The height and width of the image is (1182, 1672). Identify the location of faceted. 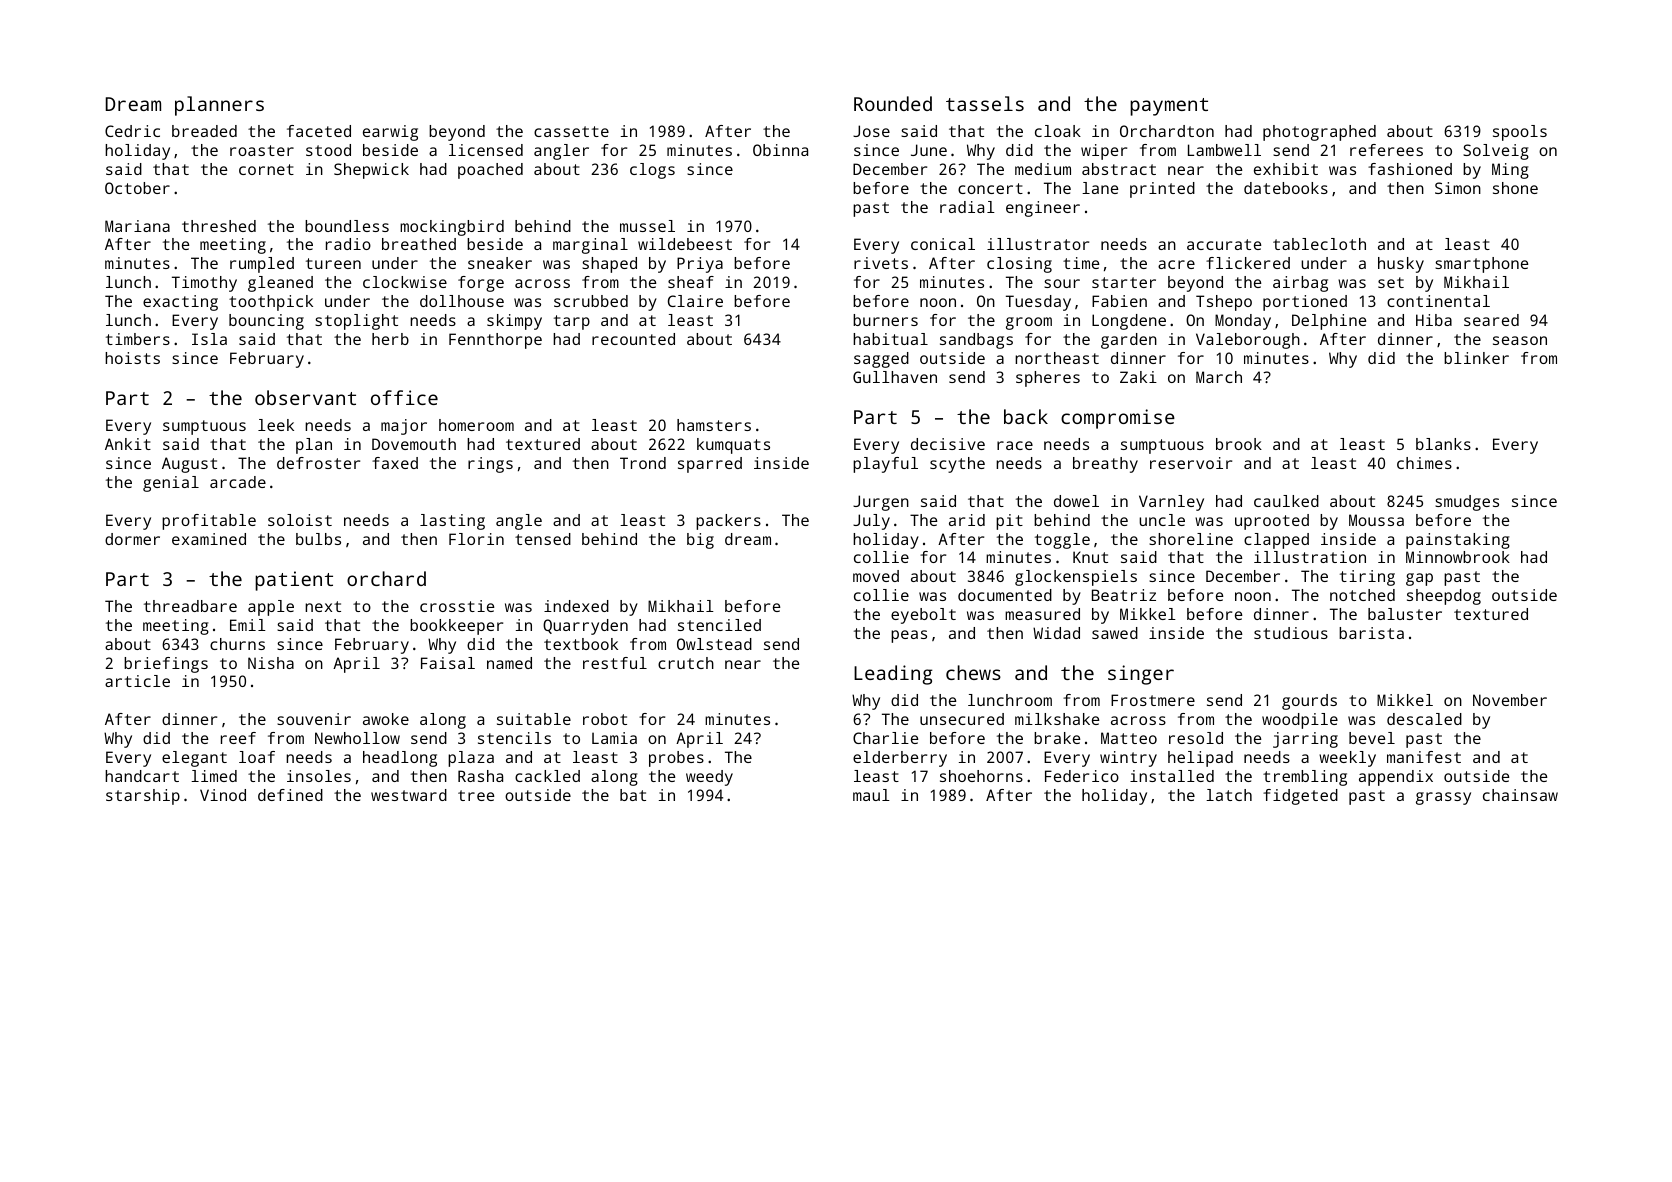
(319, 131).
